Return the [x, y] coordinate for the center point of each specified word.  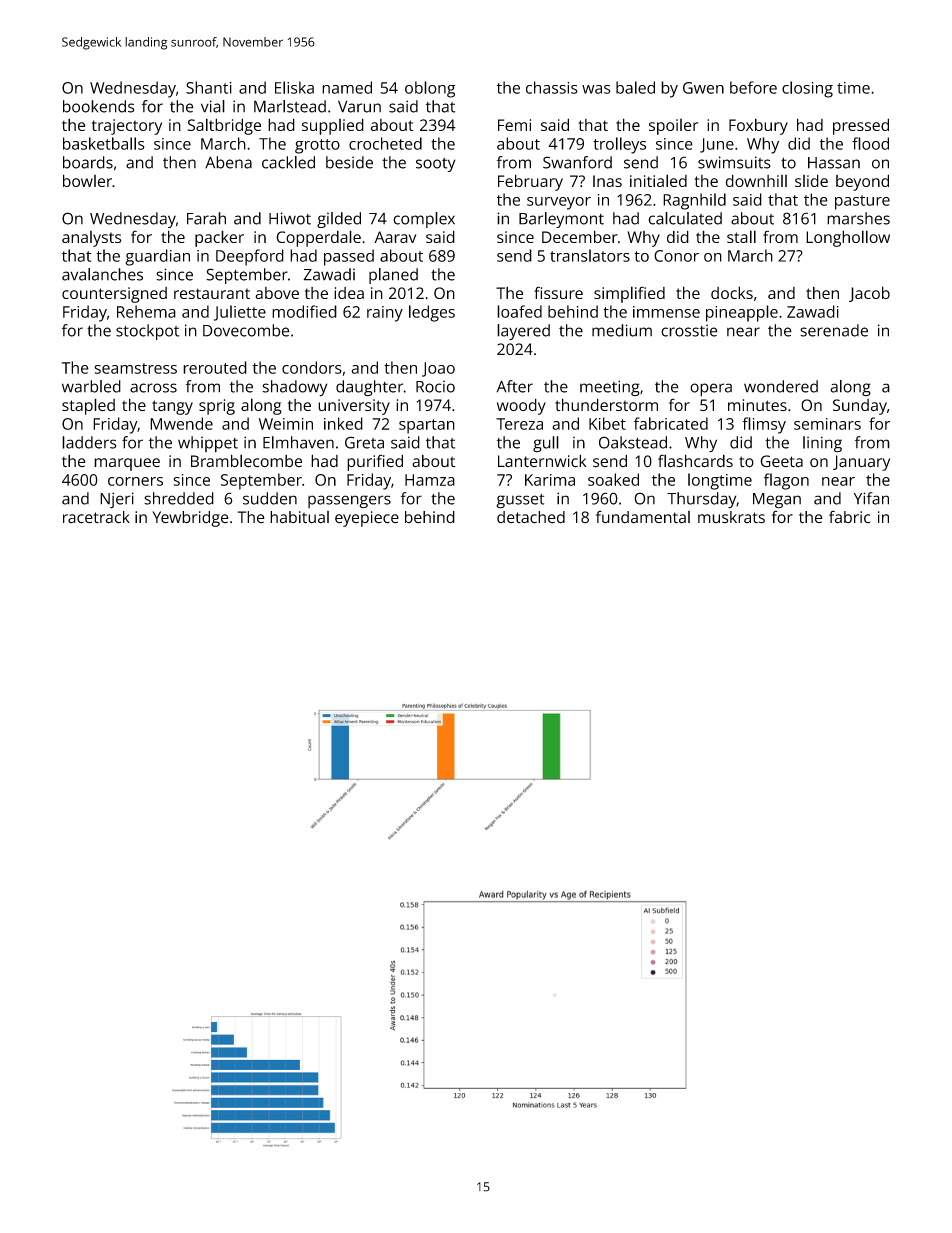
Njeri [117, 500]
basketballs [104, 143]
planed [393, 276]
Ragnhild [694, 201]
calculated [685, 218]
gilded [339, 220]
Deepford [250, 257]
